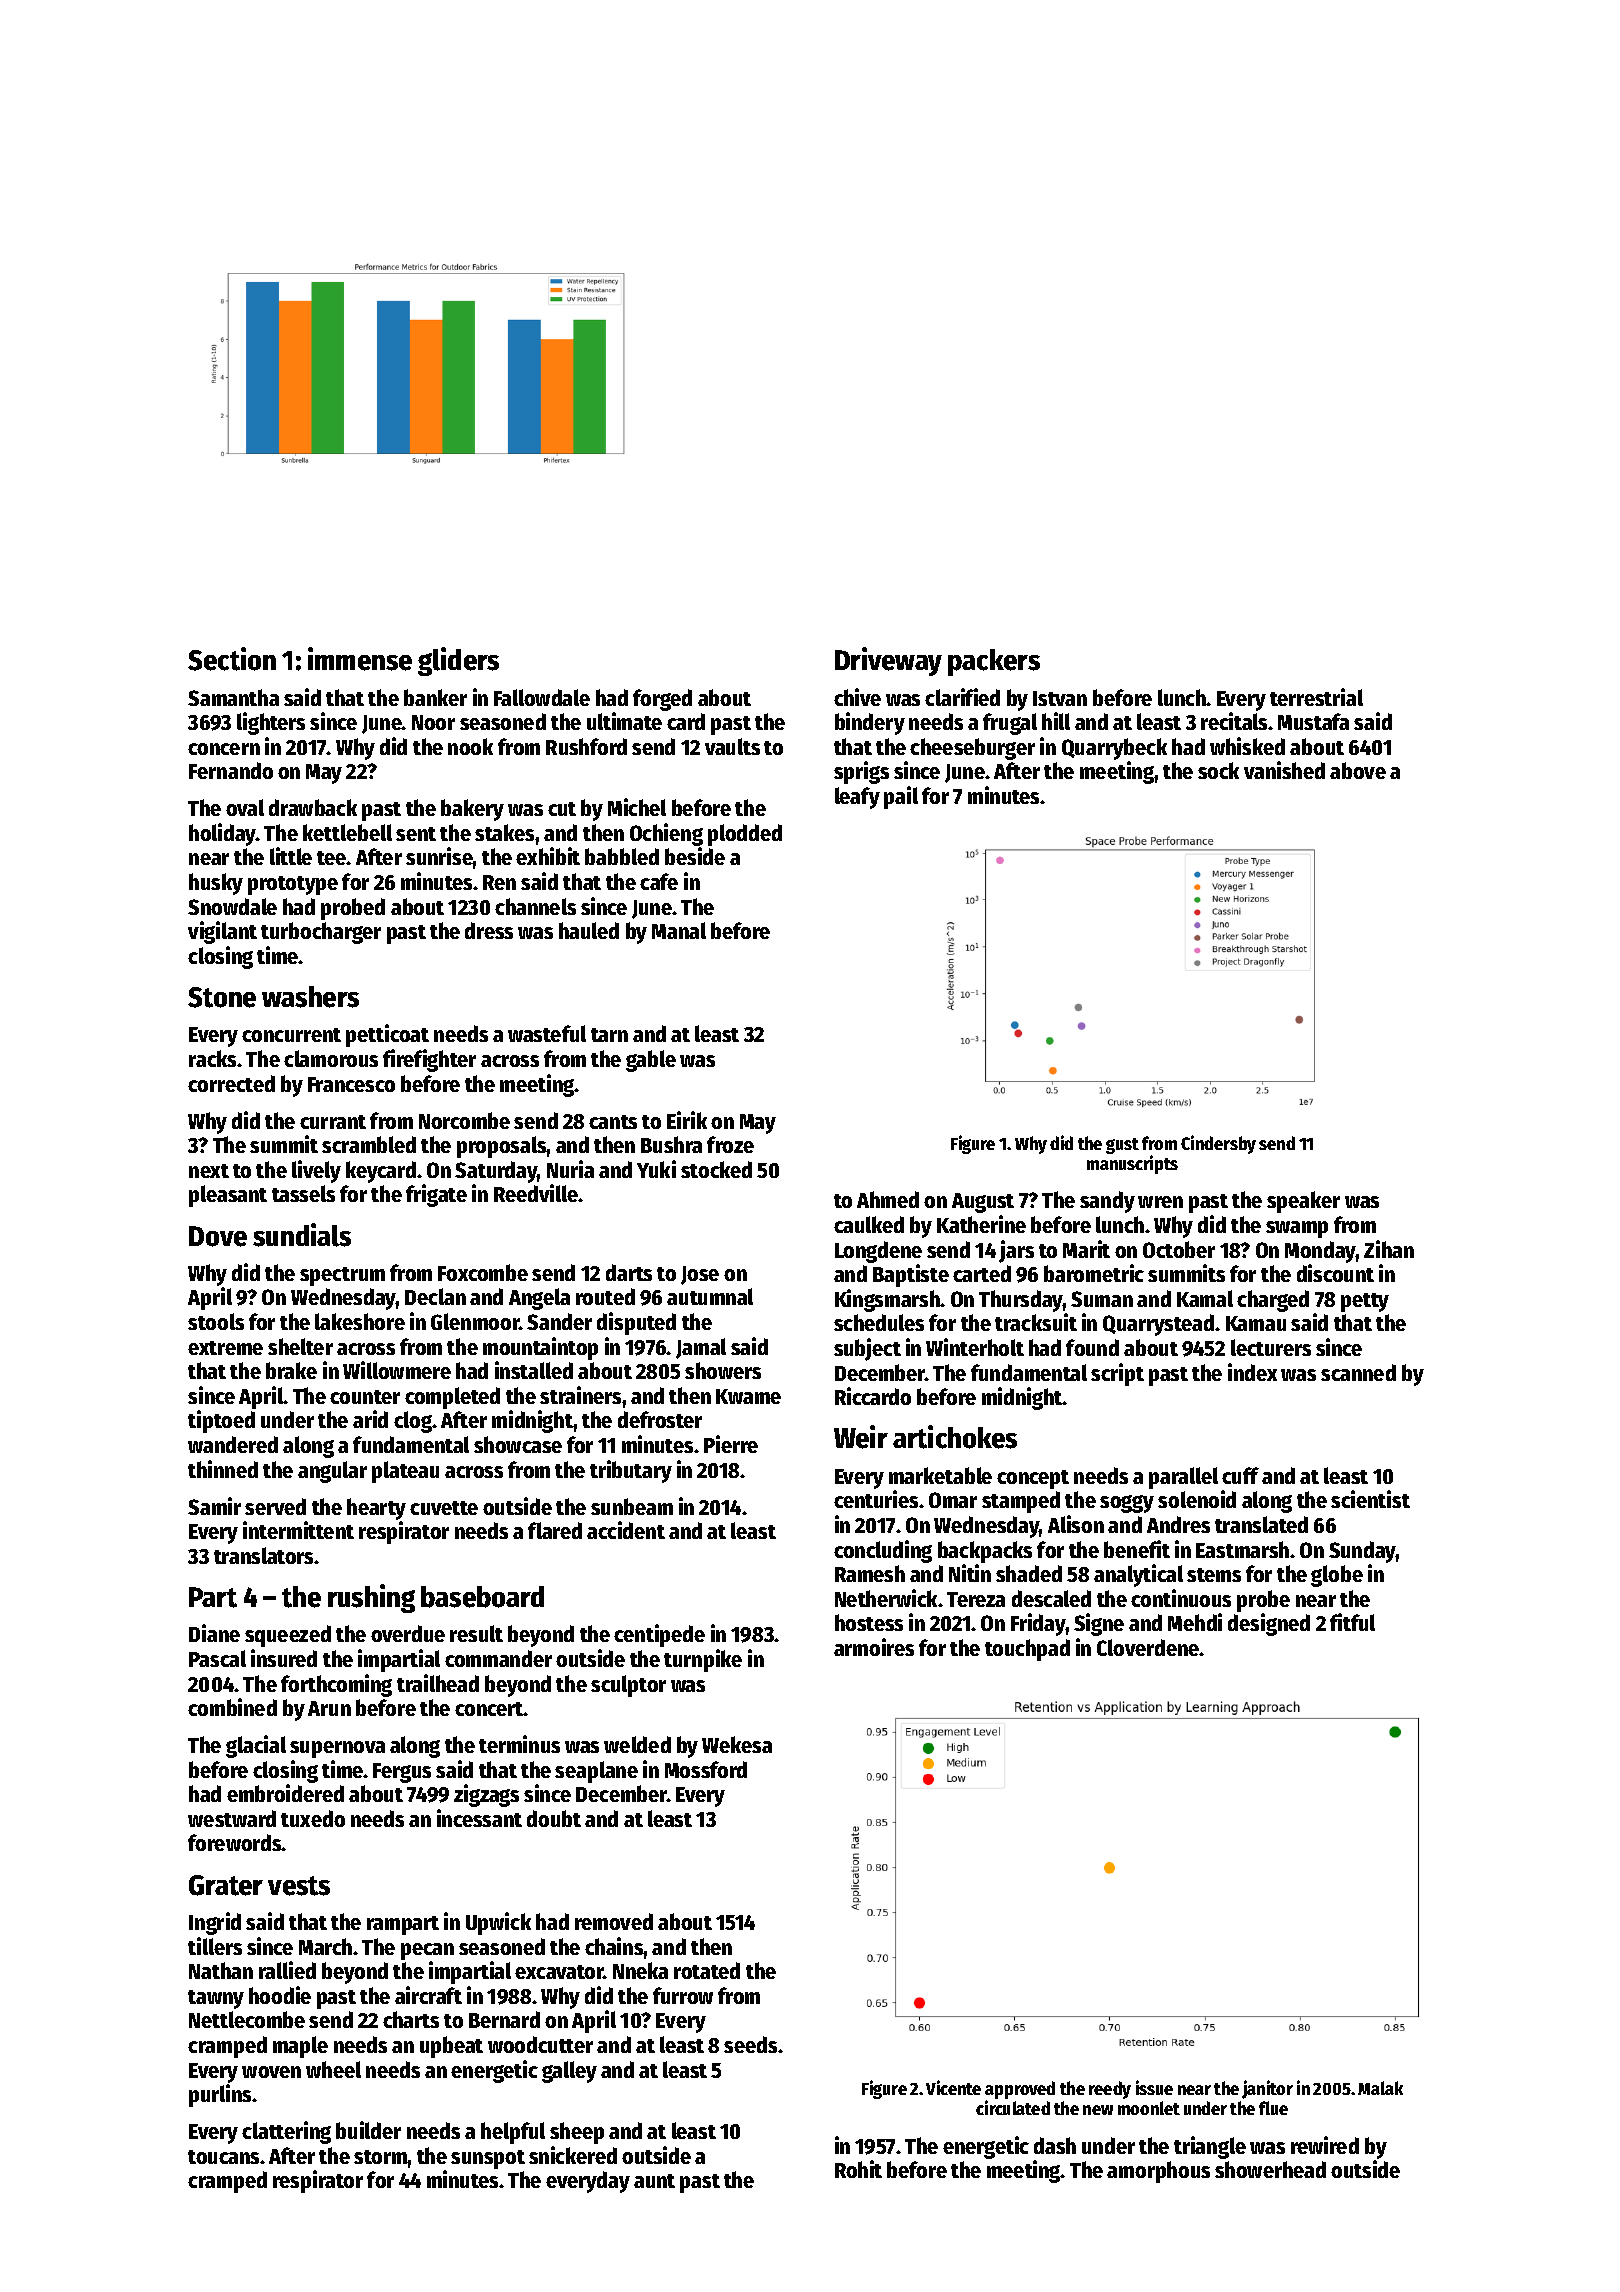 This document has width=1620, height=2292. I want to click on completed, so click(452, 1398).
